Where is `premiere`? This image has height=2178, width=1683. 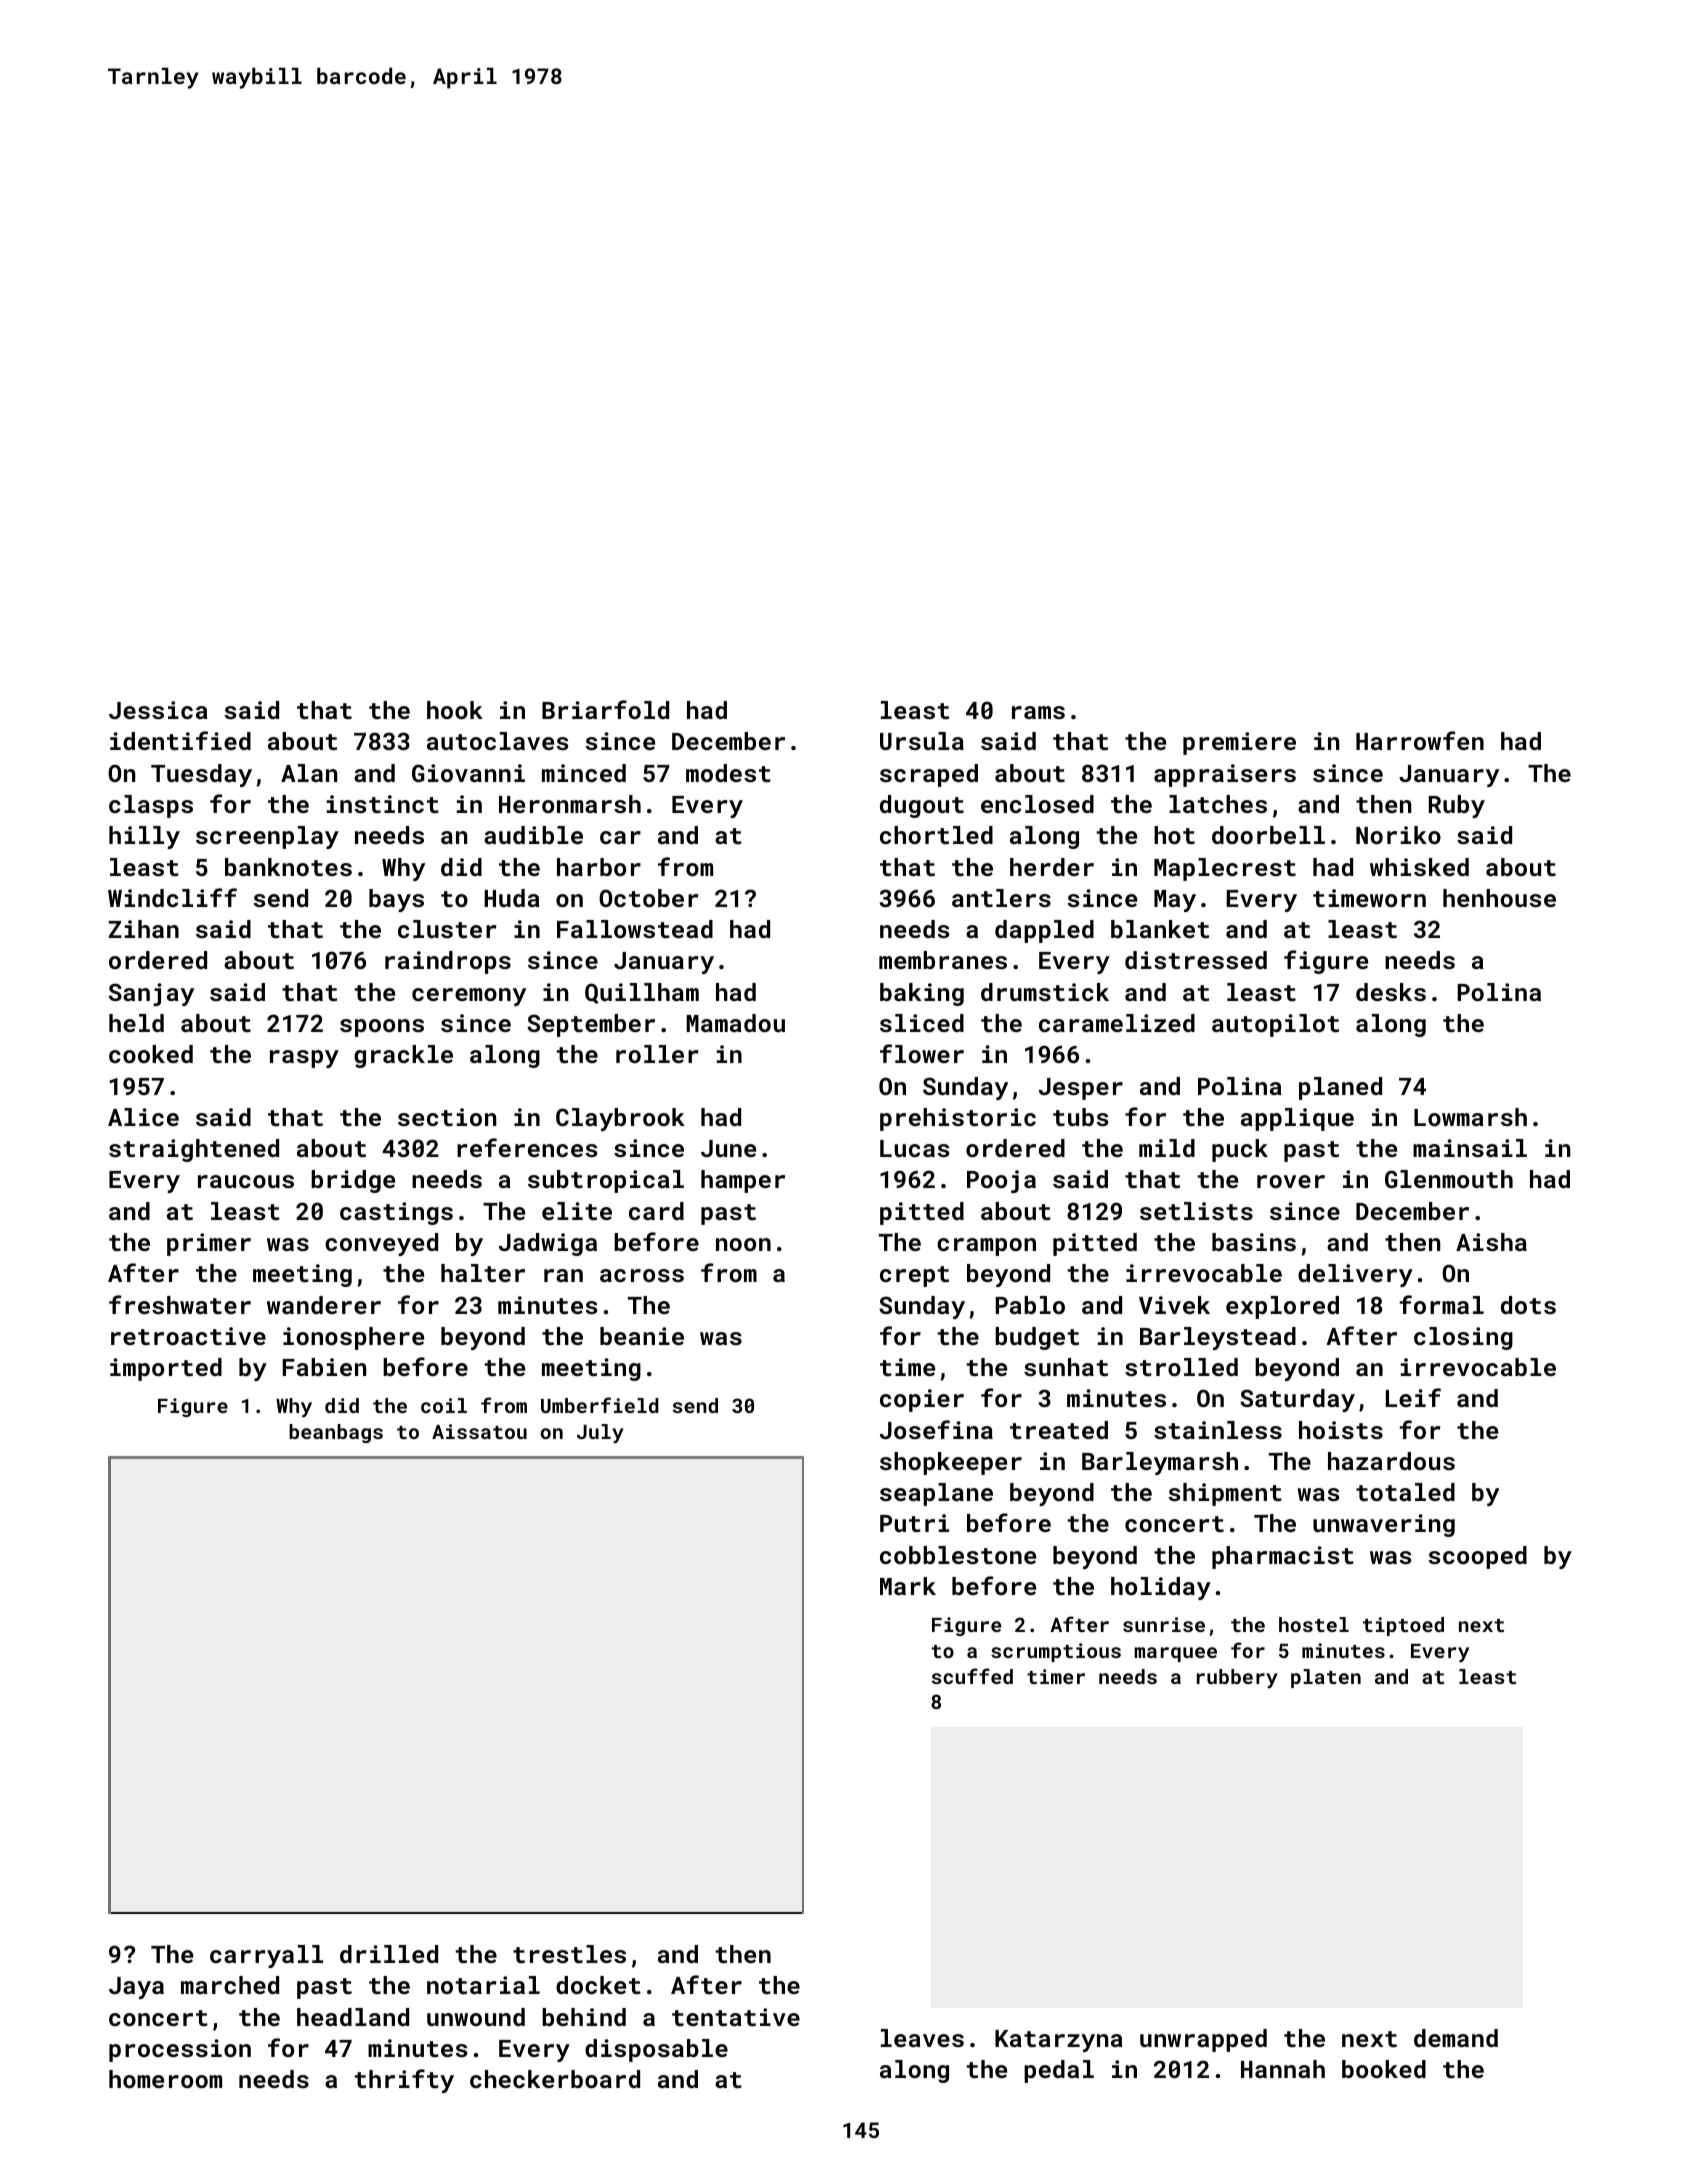 premiere is located at coordinates (1239, 743).
